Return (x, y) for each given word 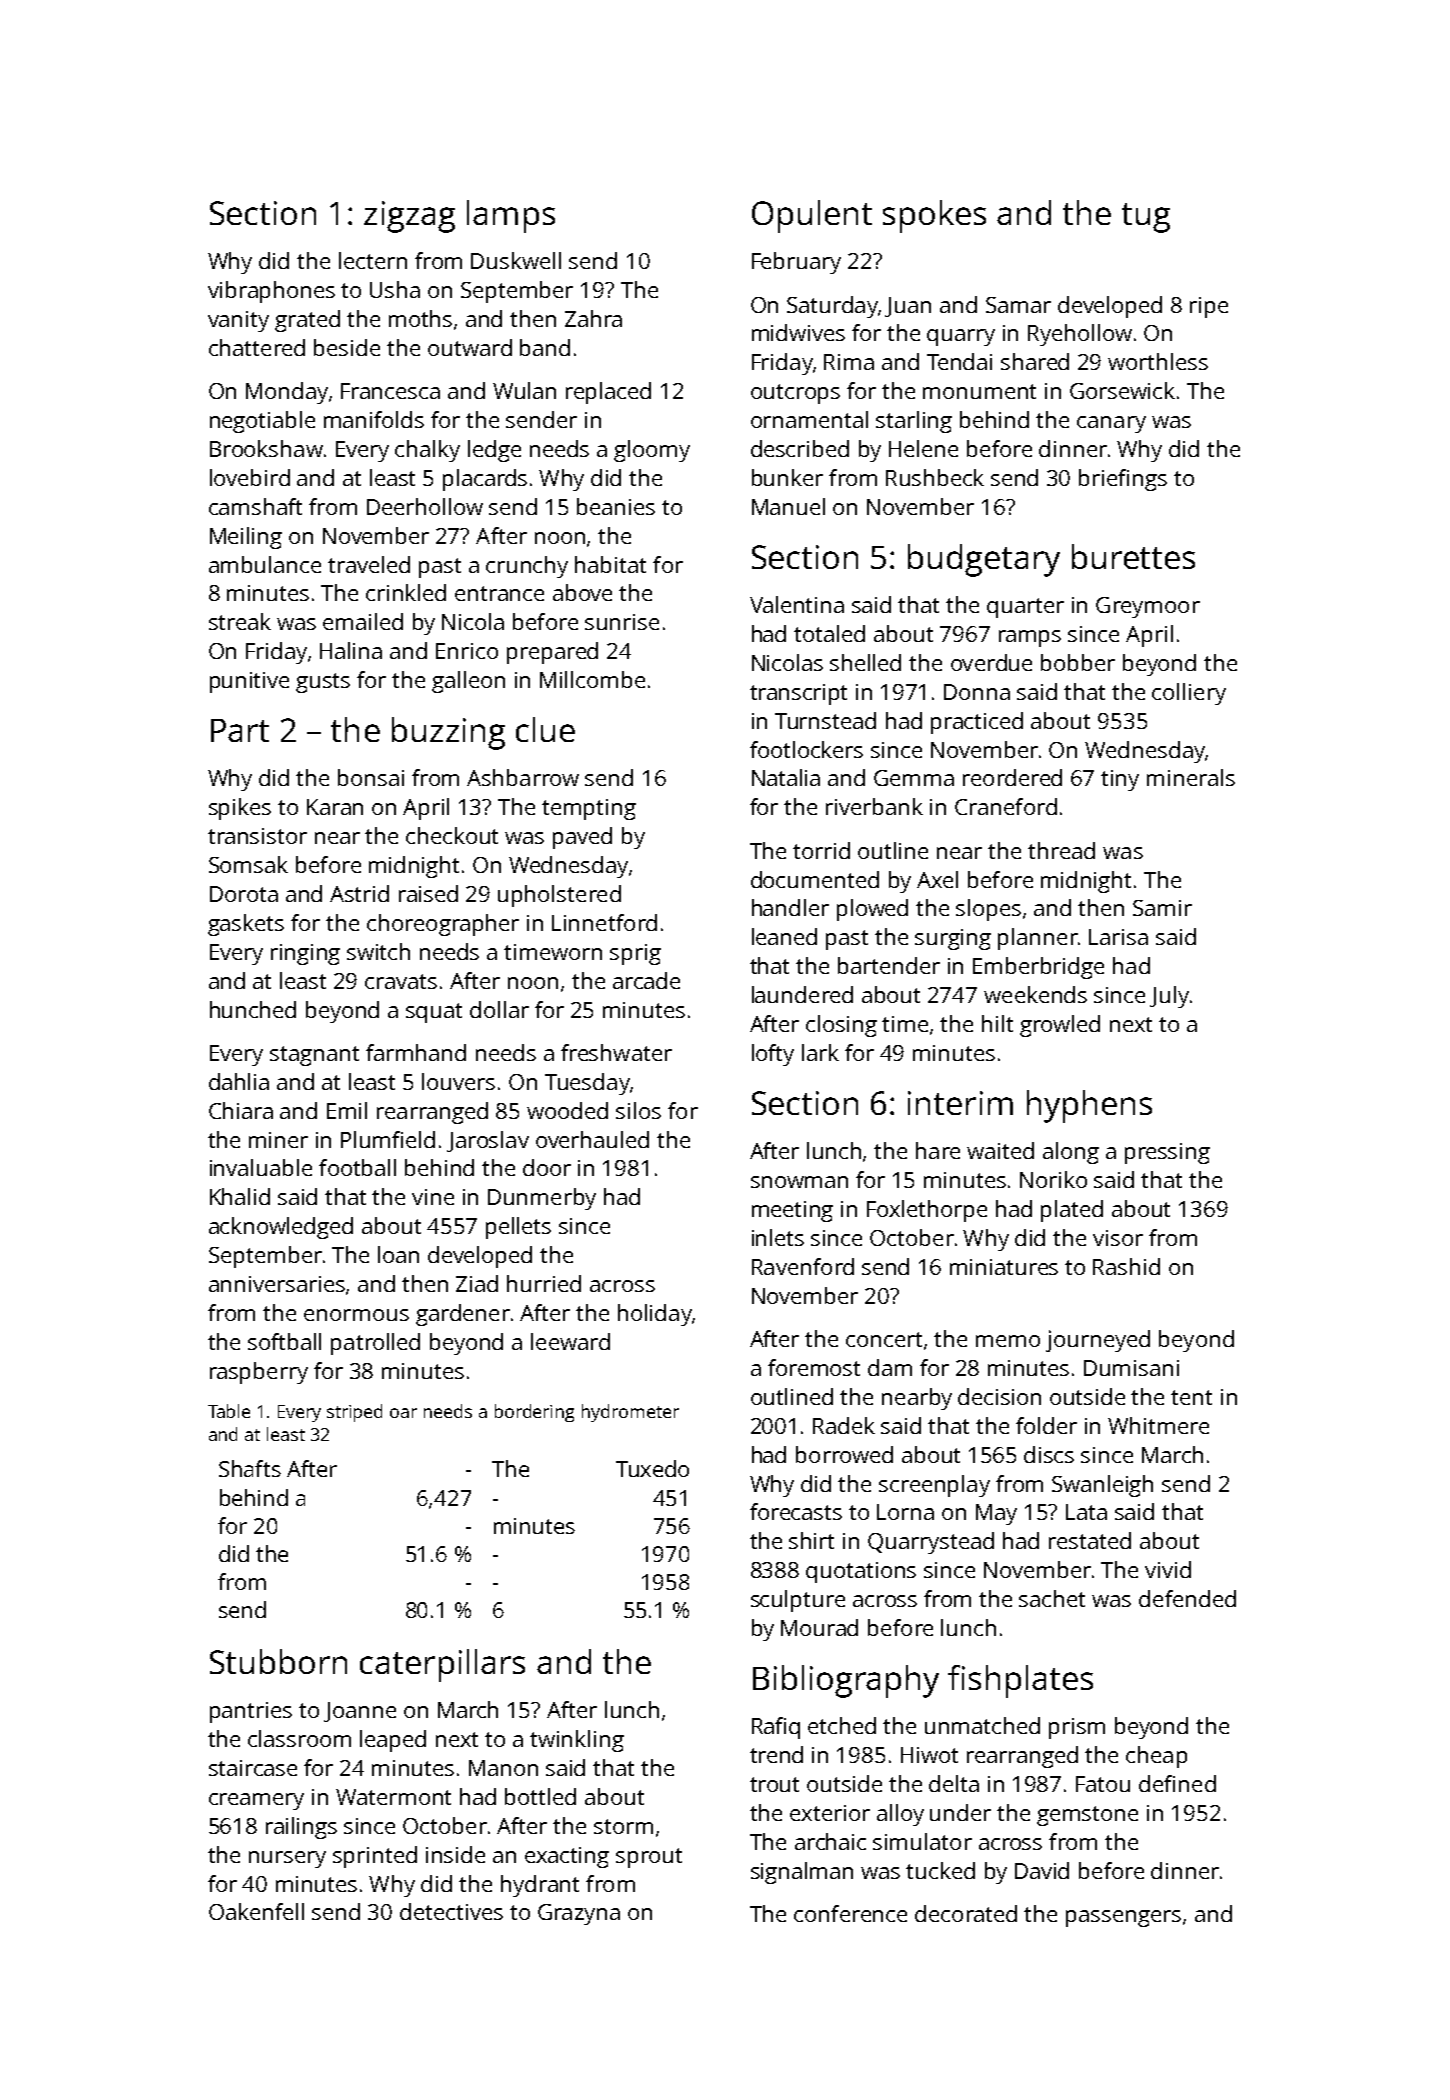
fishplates (1020, 1681)
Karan (335, 807)
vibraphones (271, 292)
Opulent (812, 216)
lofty (773, 1055)
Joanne (360, 1712)
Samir (1162, 908)
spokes (934, 216)
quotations (861, 1572)
